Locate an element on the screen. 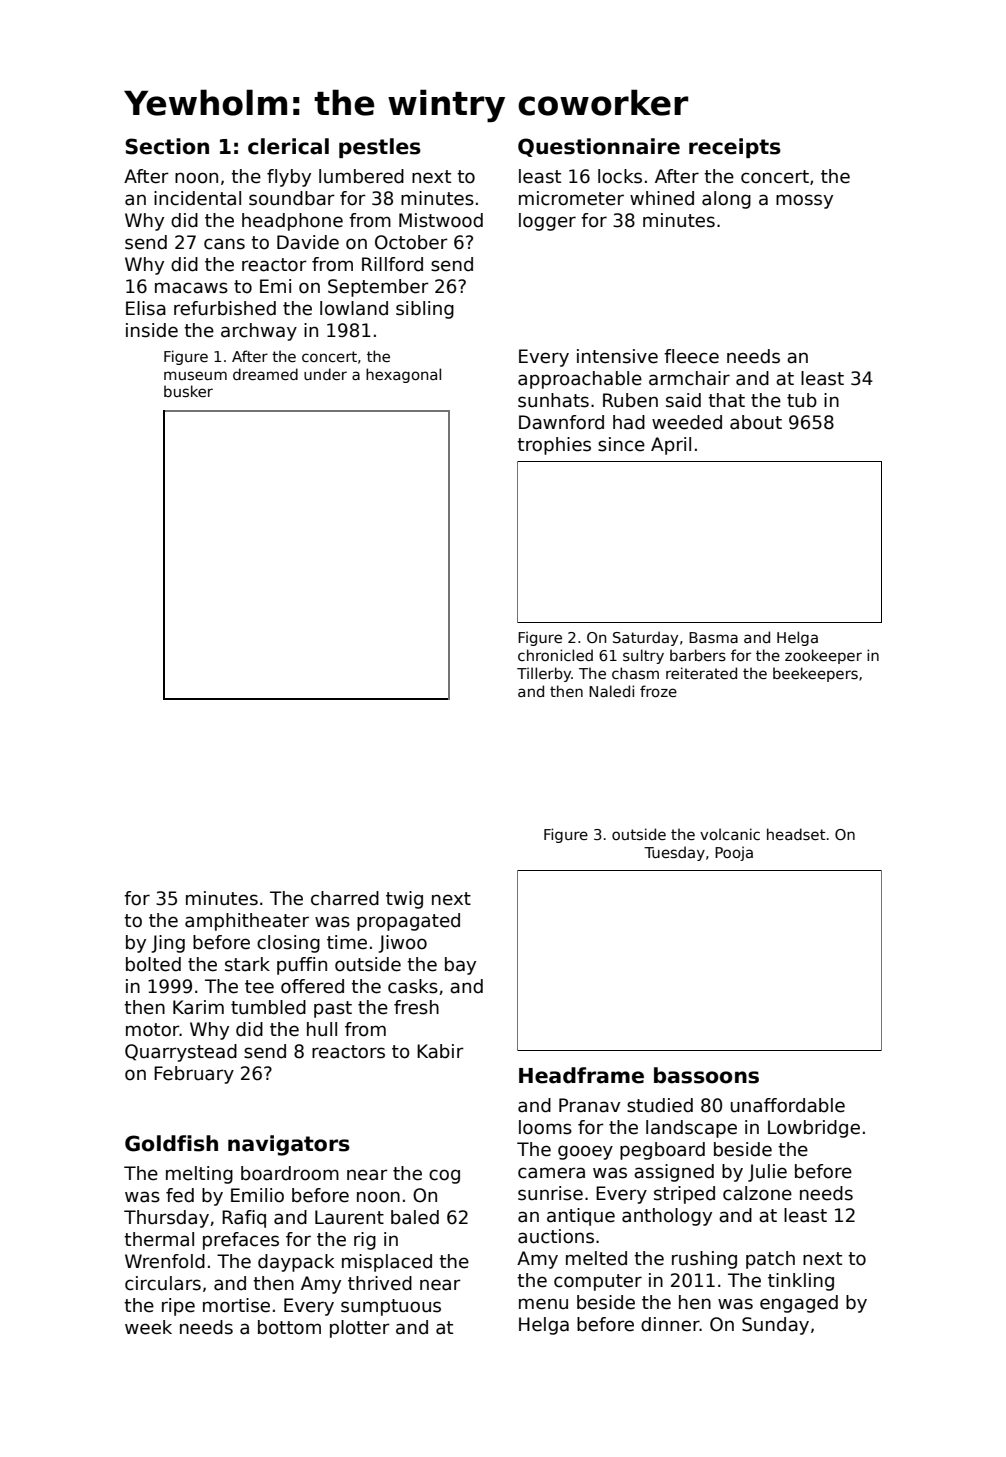 The width and height of the screenshot is (1006, 1457). along is located at coordinates (726, 200).
